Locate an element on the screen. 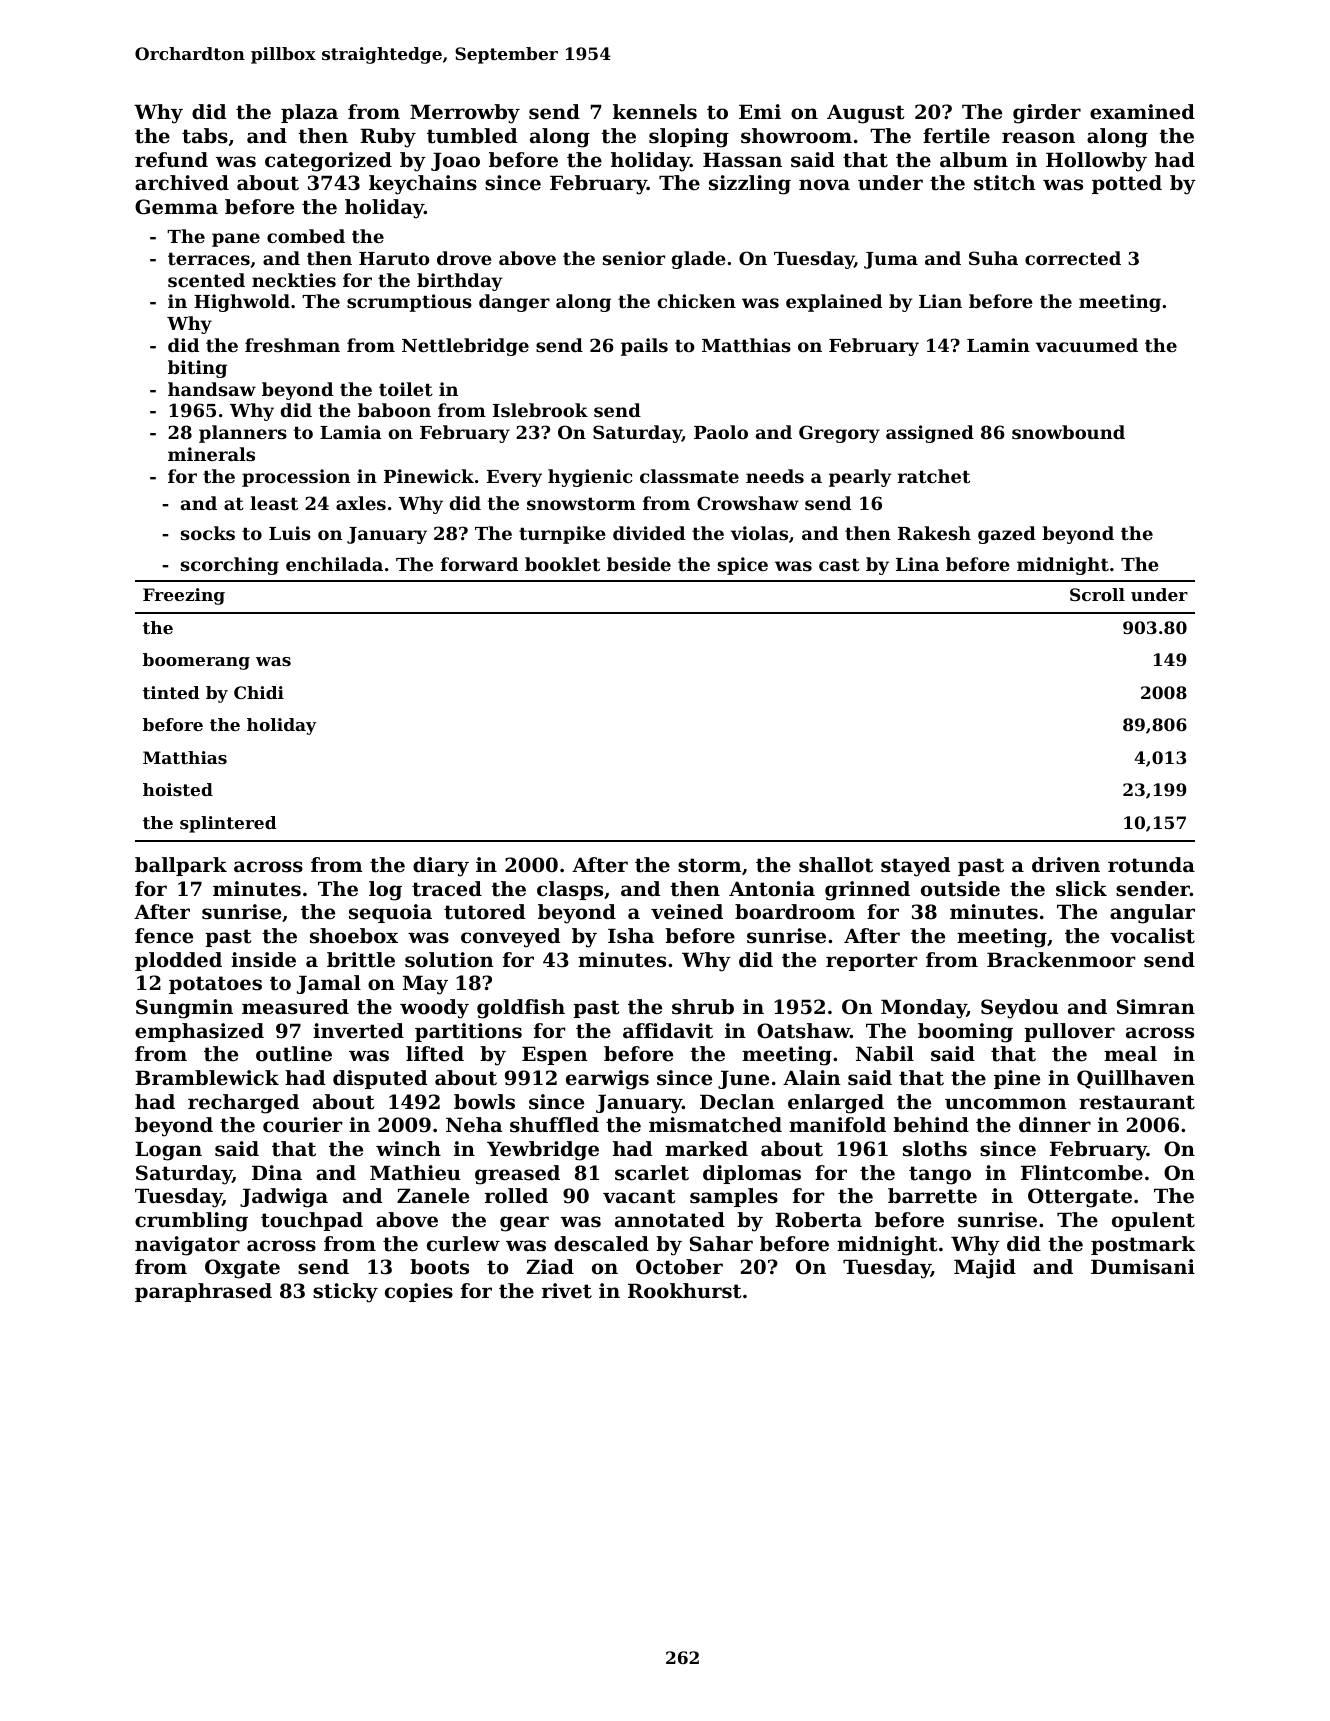 The width and height of the screenshot is (1330, 1721). Nabil is located at coordinates (885, 1054).
